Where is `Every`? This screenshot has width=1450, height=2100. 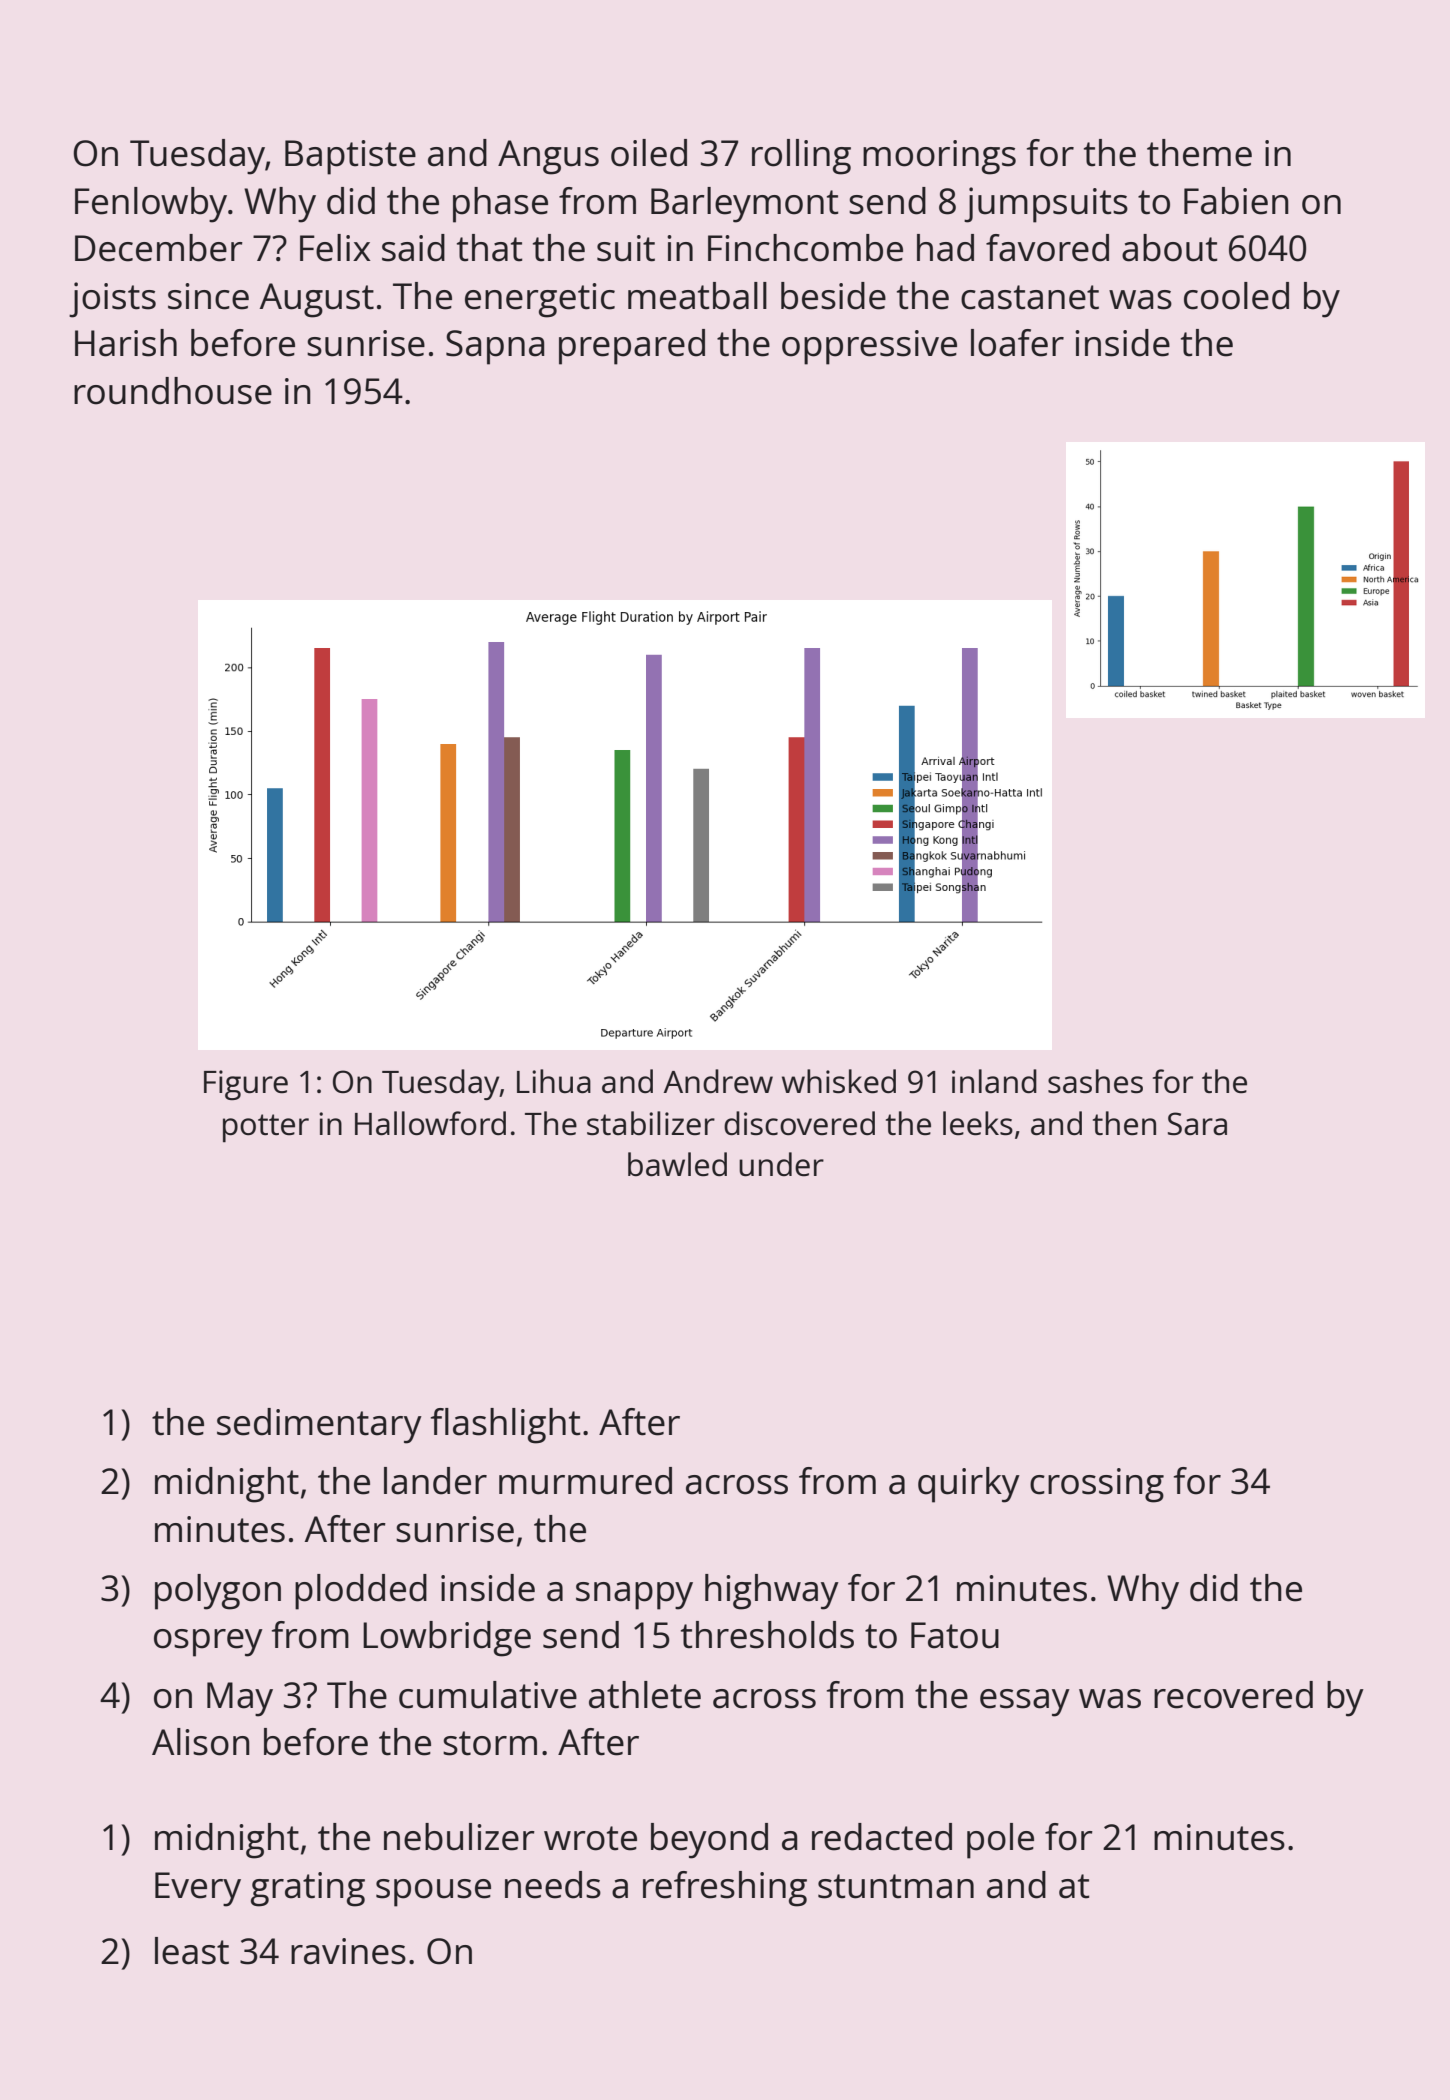
Every is located at coordinates (198, 1889).
